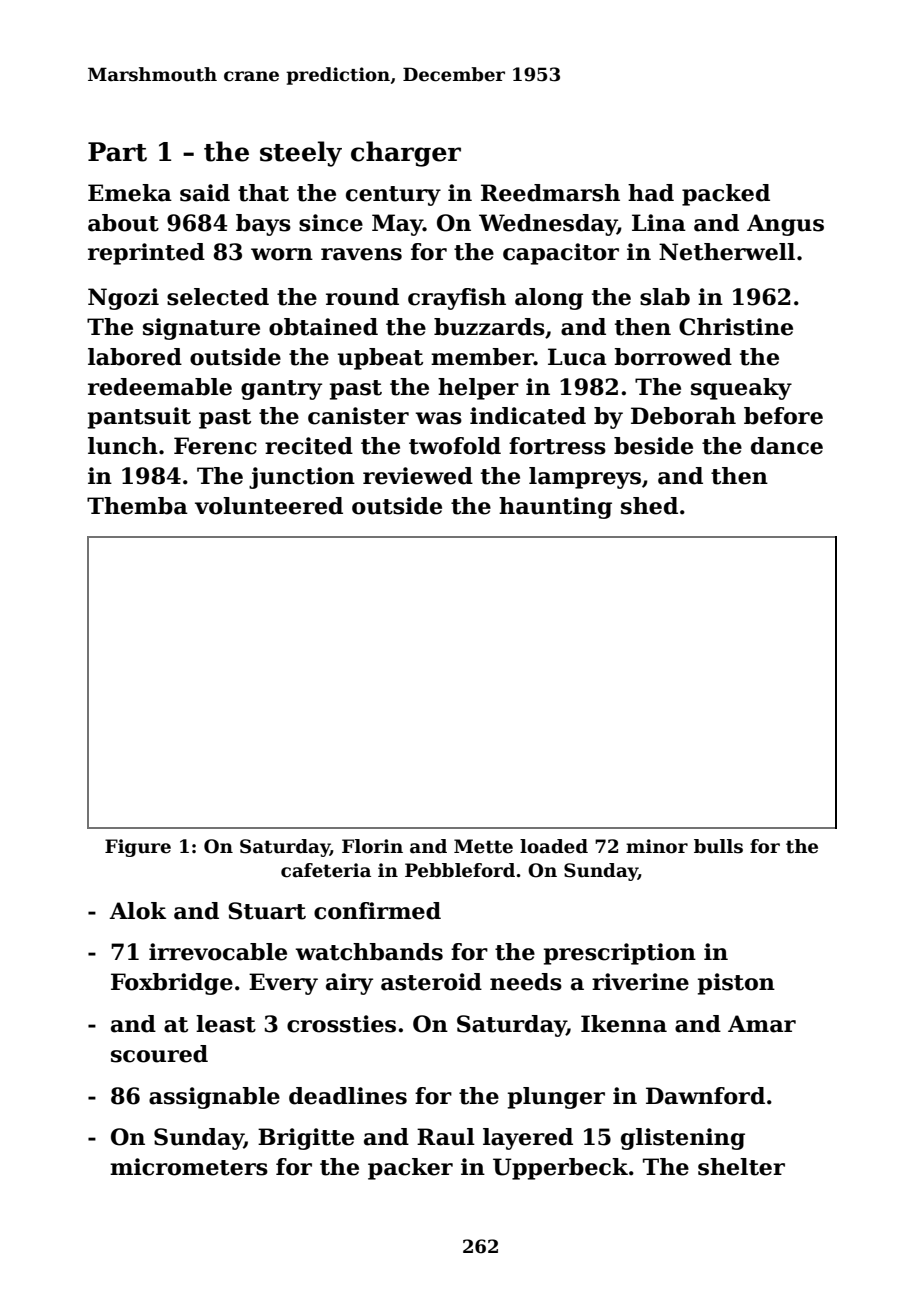  What do you see at coordinates (555, 508) in the screenshot?
I see `haunting` at bounding box center [555, 508].
